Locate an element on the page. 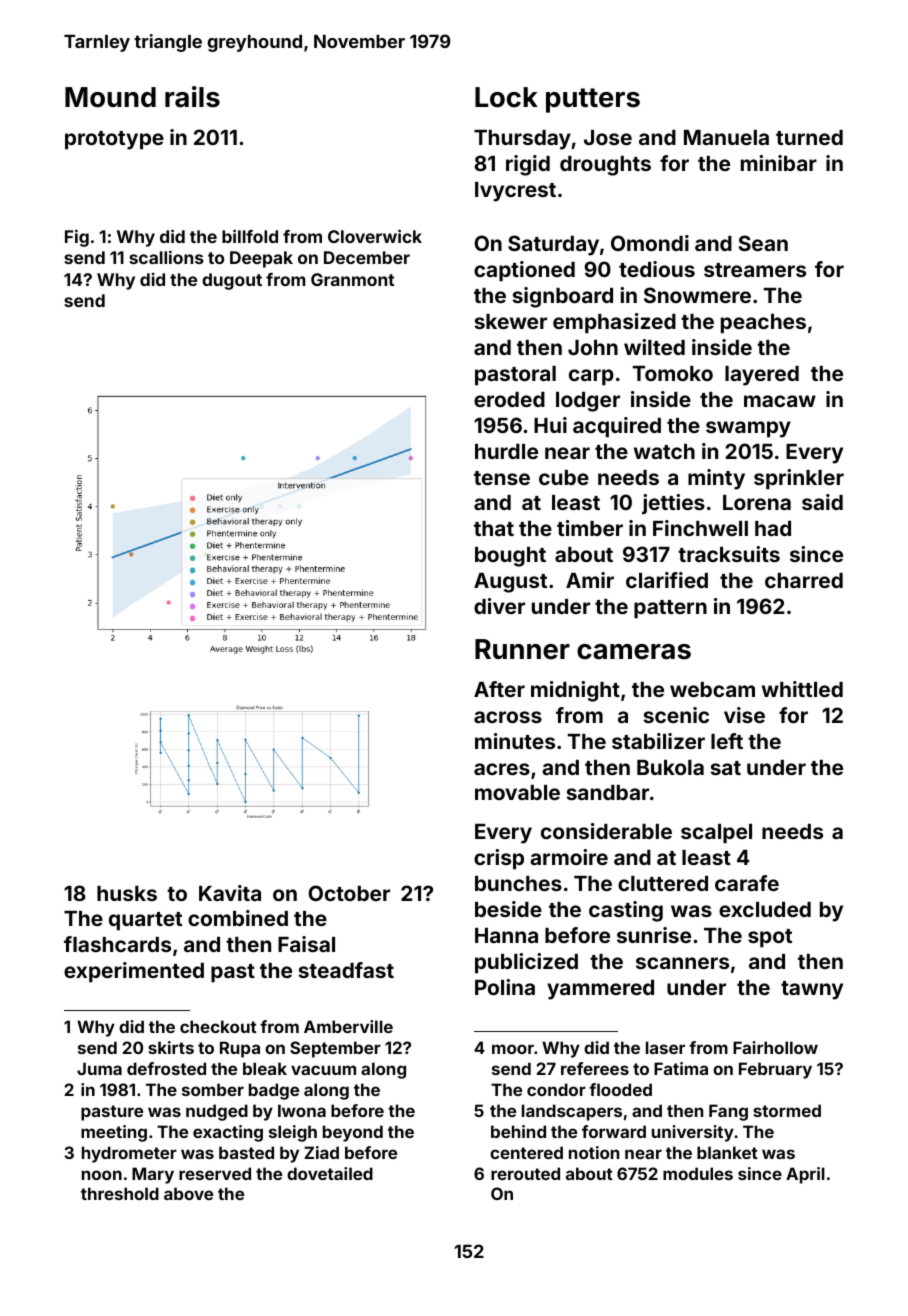 This page has height=1316, width=908. tense is located at coordinates (502, 478).
